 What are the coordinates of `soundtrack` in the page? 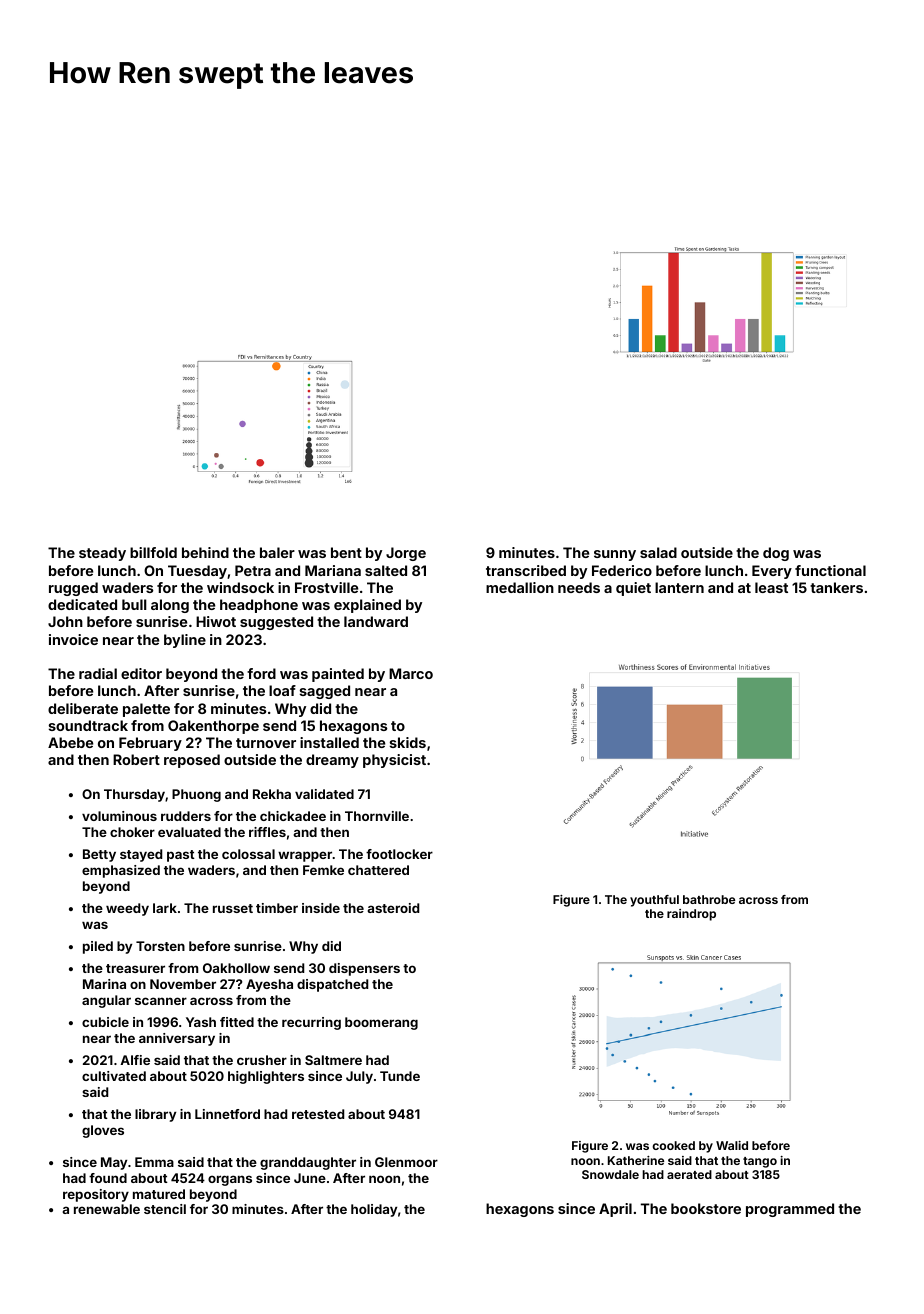 It's located at (88, 725).
